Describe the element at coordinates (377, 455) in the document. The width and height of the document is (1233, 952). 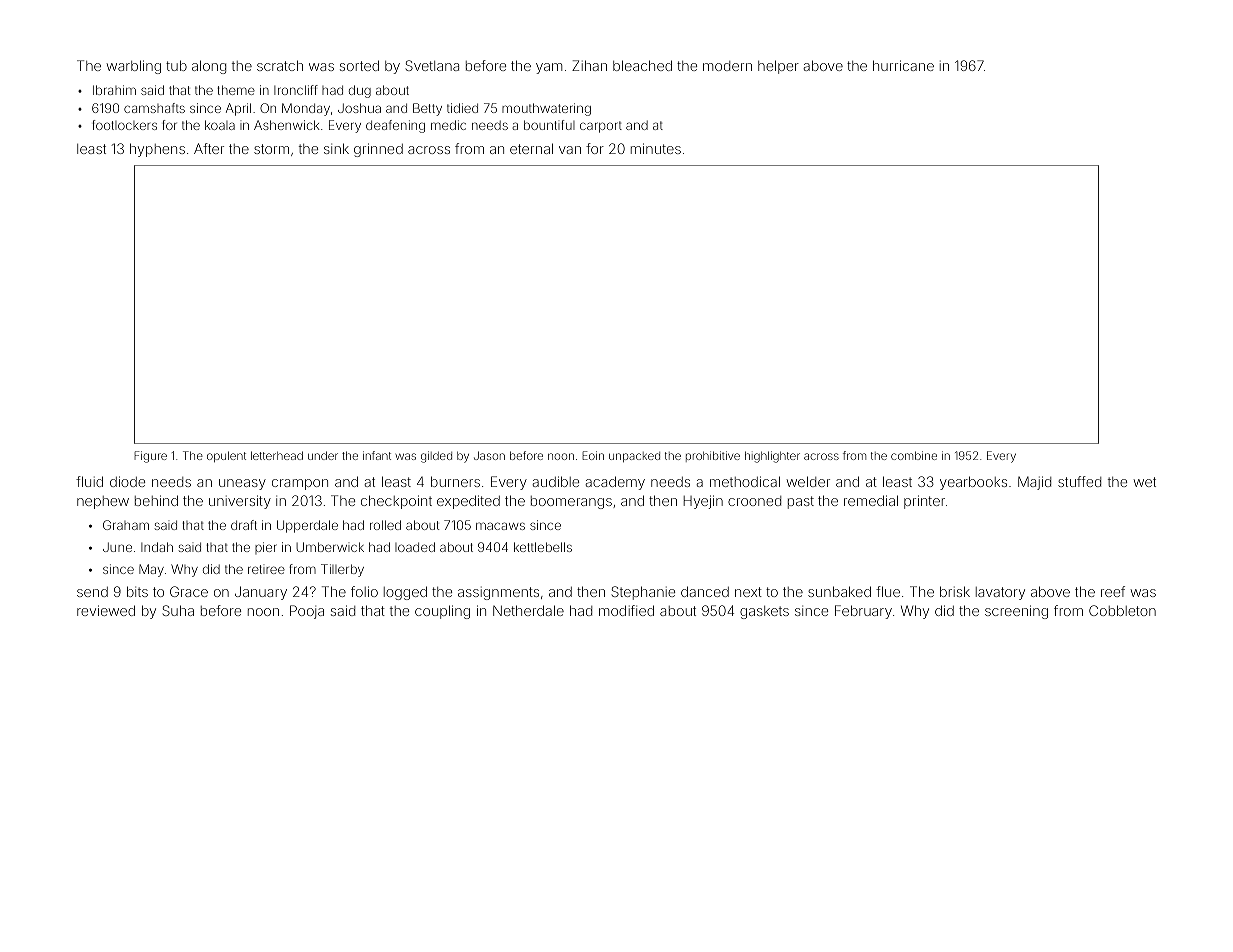
I see `infant` at that location.
